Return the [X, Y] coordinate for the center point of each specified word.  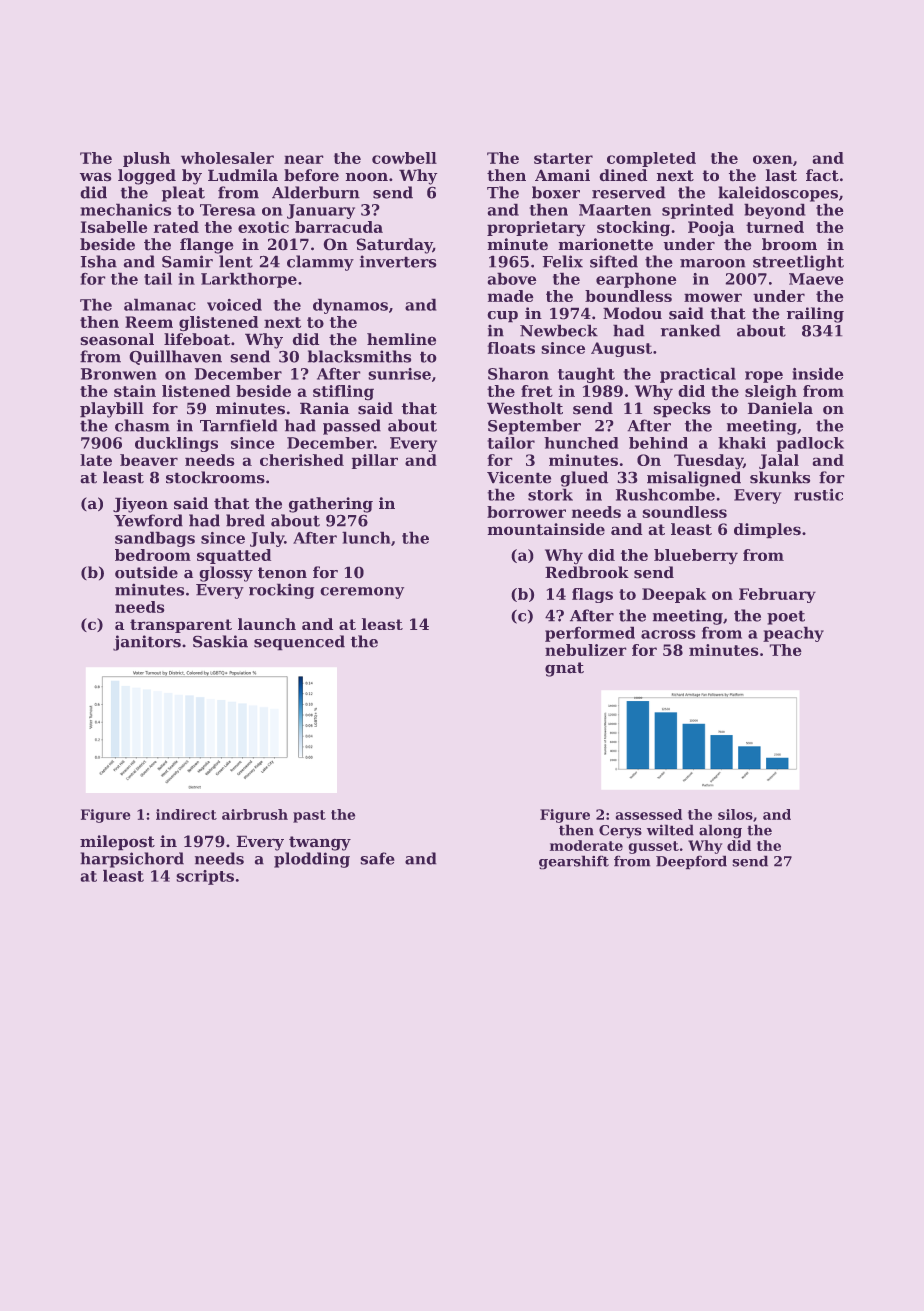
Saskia [220, 641]
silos [735, 814]
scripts [205, 877]
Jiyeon [140, 505]
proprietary [536, 228]
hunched [581, 443]
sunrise [400, 374]
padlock [810, 444]
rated [176, 227]
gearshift [574, 862]
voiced [234, 305]
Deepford [691, 862]
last [781, 175]
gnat [564, 669]
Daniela [780, 408]
